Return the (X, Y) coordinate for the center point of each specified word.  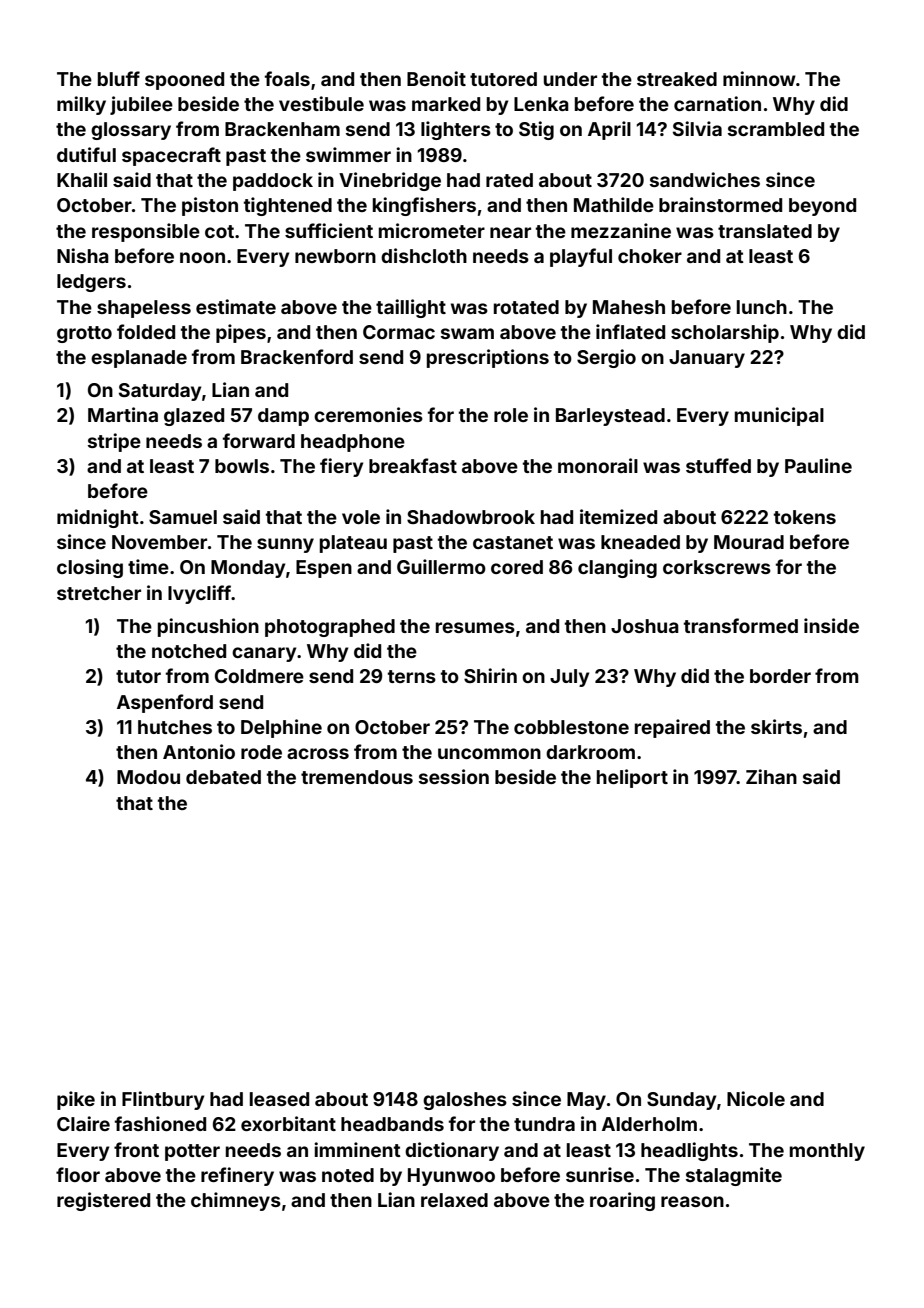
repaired (672, 728)
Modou (148, 777)
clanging (617, 568)
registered (103, 1201)
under (570, 79)
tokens (805, 517)
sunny (285, 545)
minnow (759, 78)
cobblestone (571, 727)
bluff (119, 78)
